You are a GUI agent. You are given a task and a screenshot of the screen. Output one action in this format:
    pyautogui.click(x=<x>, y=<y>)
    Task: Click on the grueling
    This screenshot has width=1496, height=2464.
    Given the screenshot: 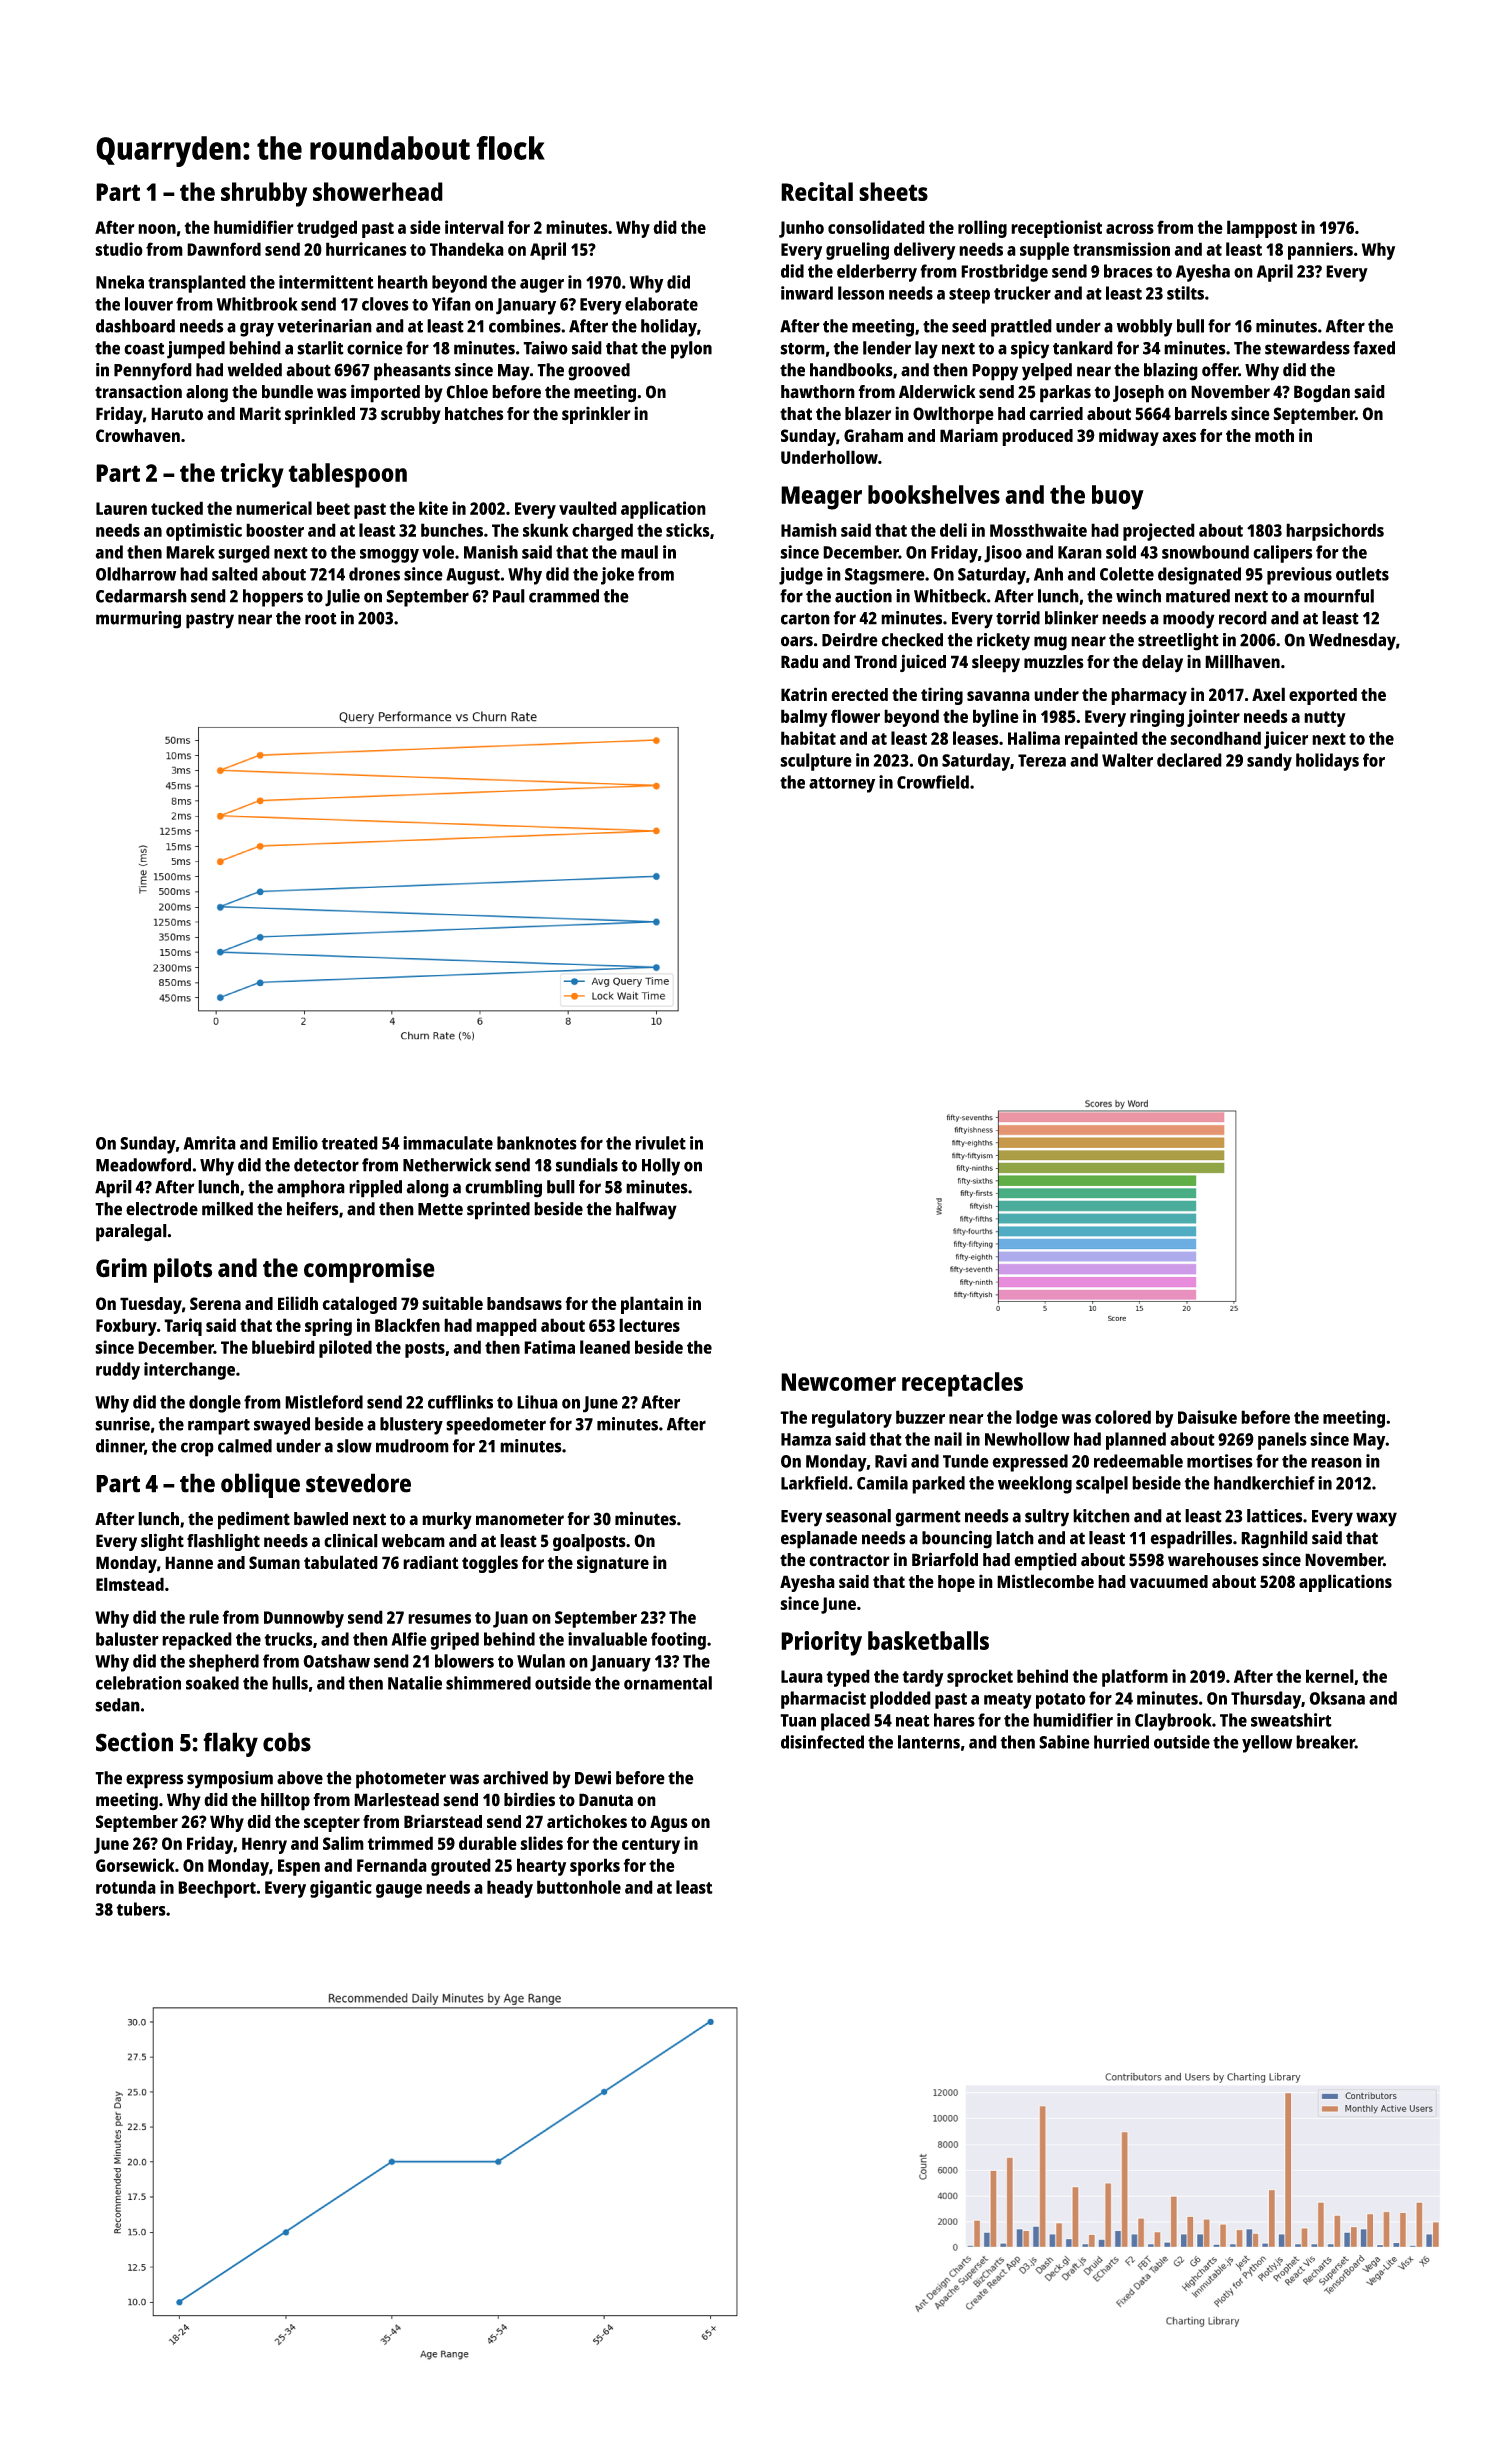 What is the action you would take?
    pyautogui.click(x=857, y=251)
